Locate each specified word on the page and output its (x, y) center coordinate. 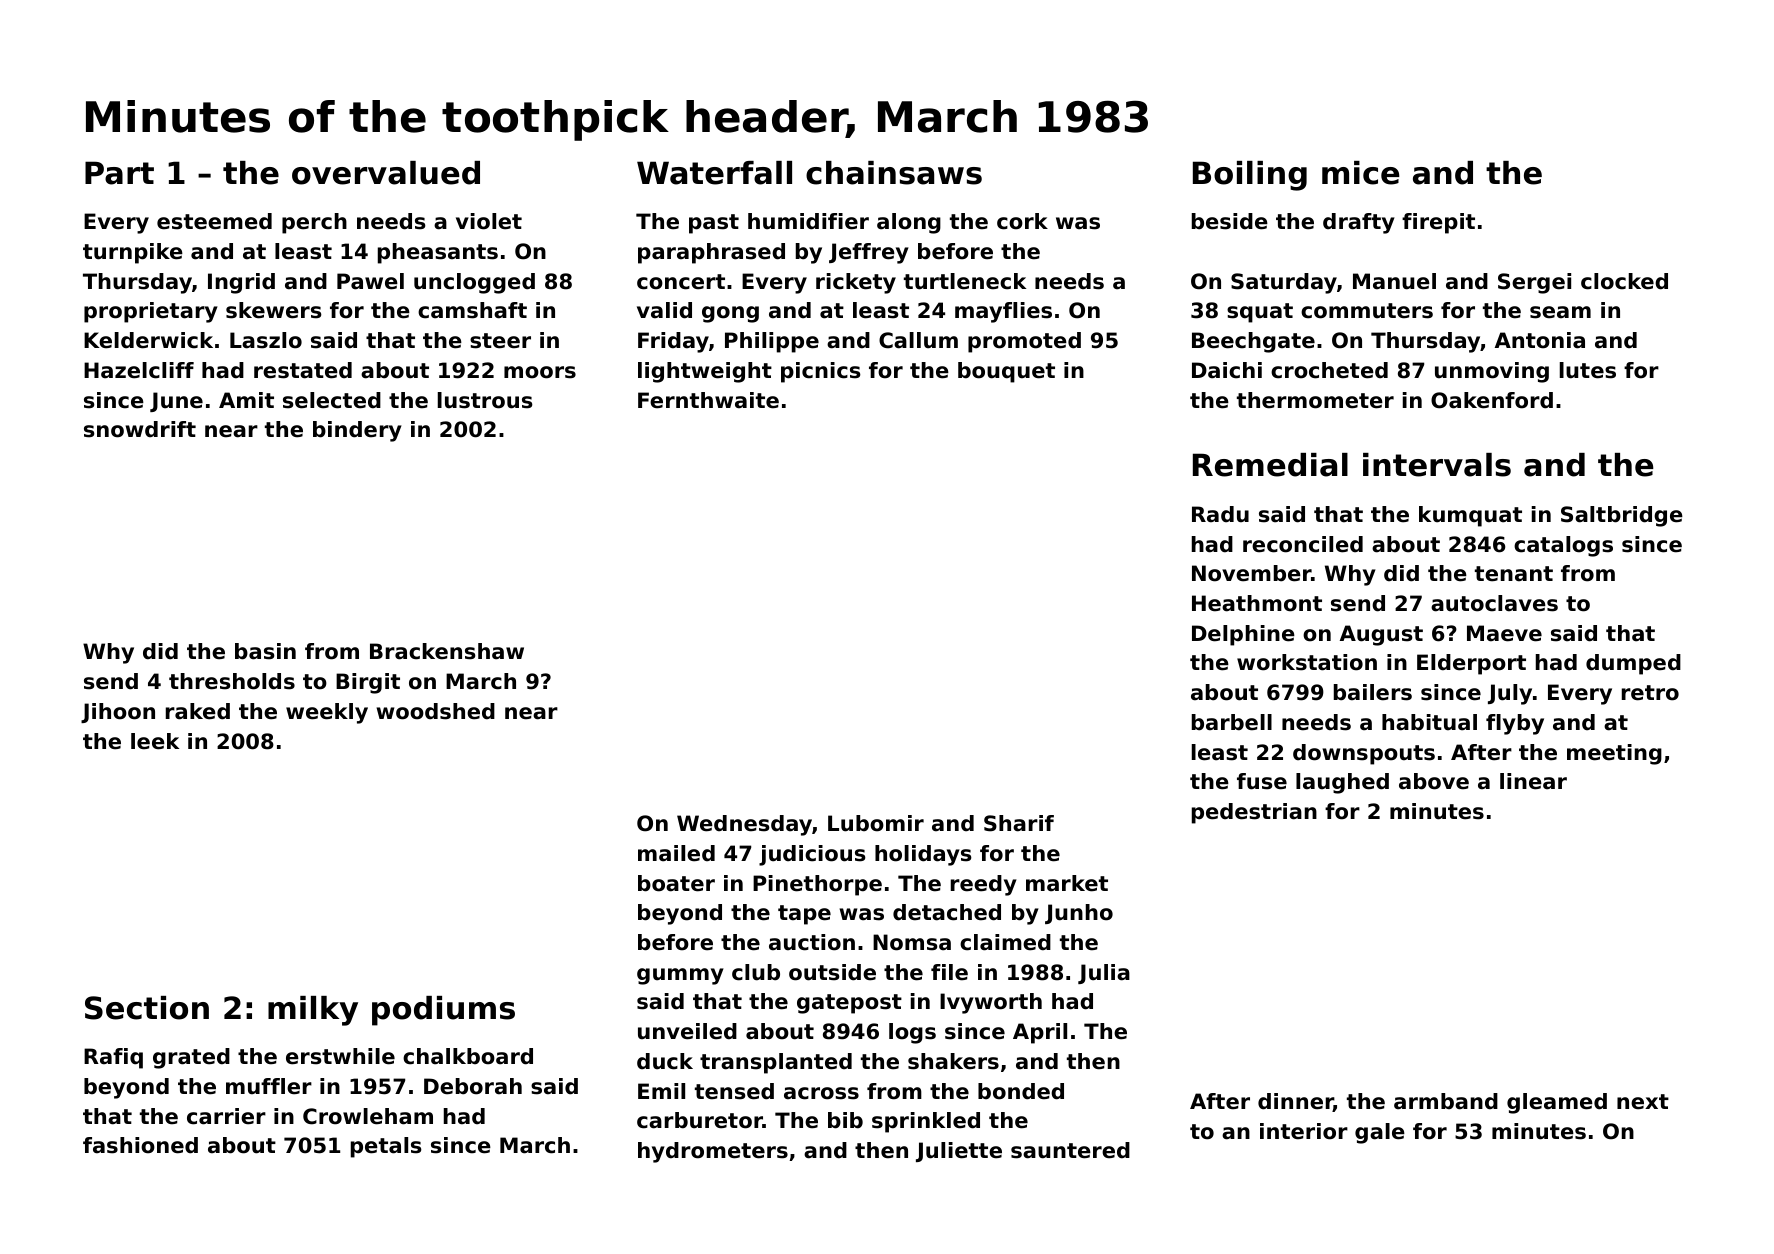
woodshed (435, 711)
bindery (357, 431)
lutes (1588, 370)
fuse (1262, 781)
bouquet (1006, 372)
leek (155, 741)
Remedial (1270, 465)
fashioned (140, 1145)
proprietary (151, 312)
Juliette (959, 1152)
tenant (1514, 574)
